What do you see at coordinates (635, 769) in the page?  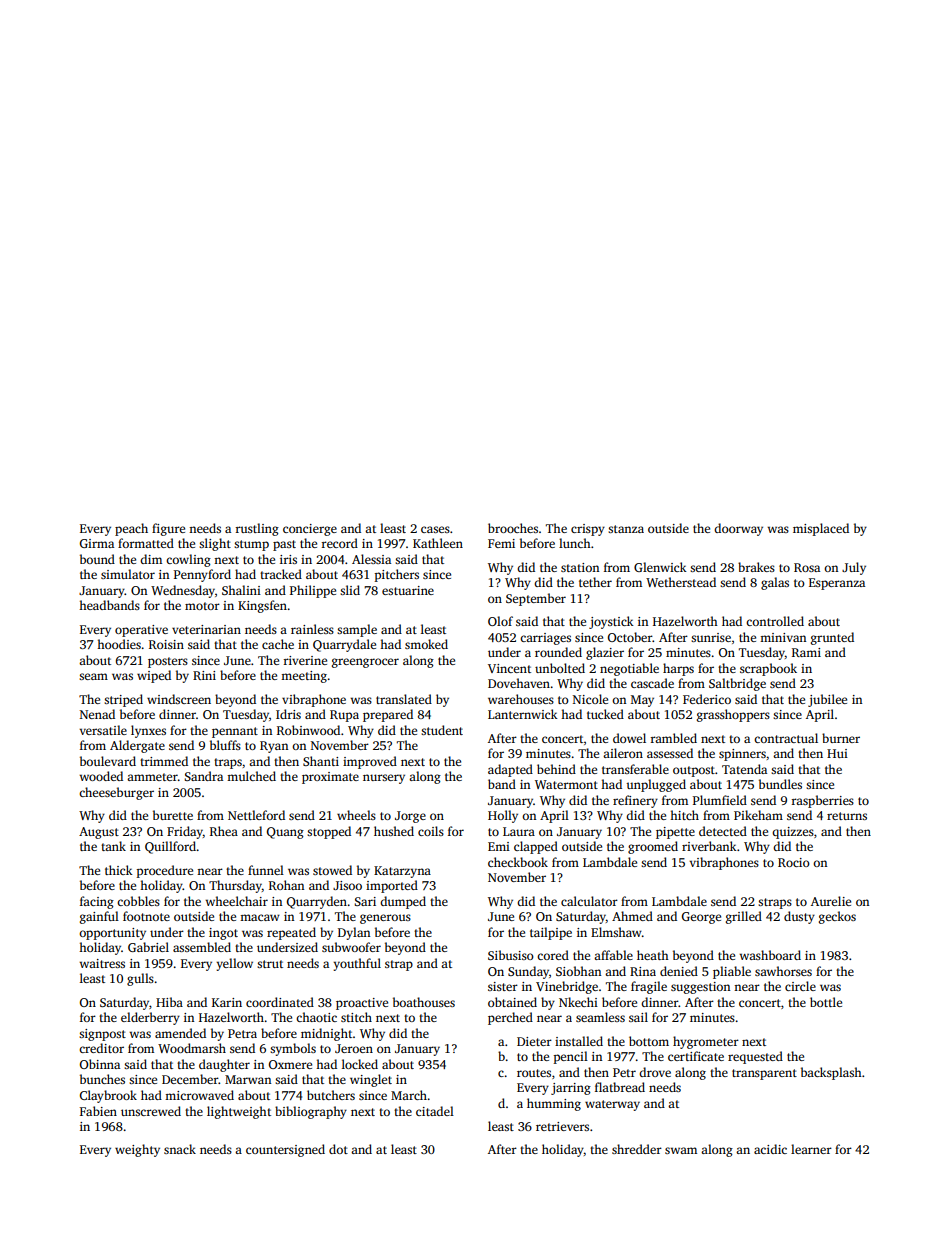 I see `transferable` at bounding box center [635, 769].
